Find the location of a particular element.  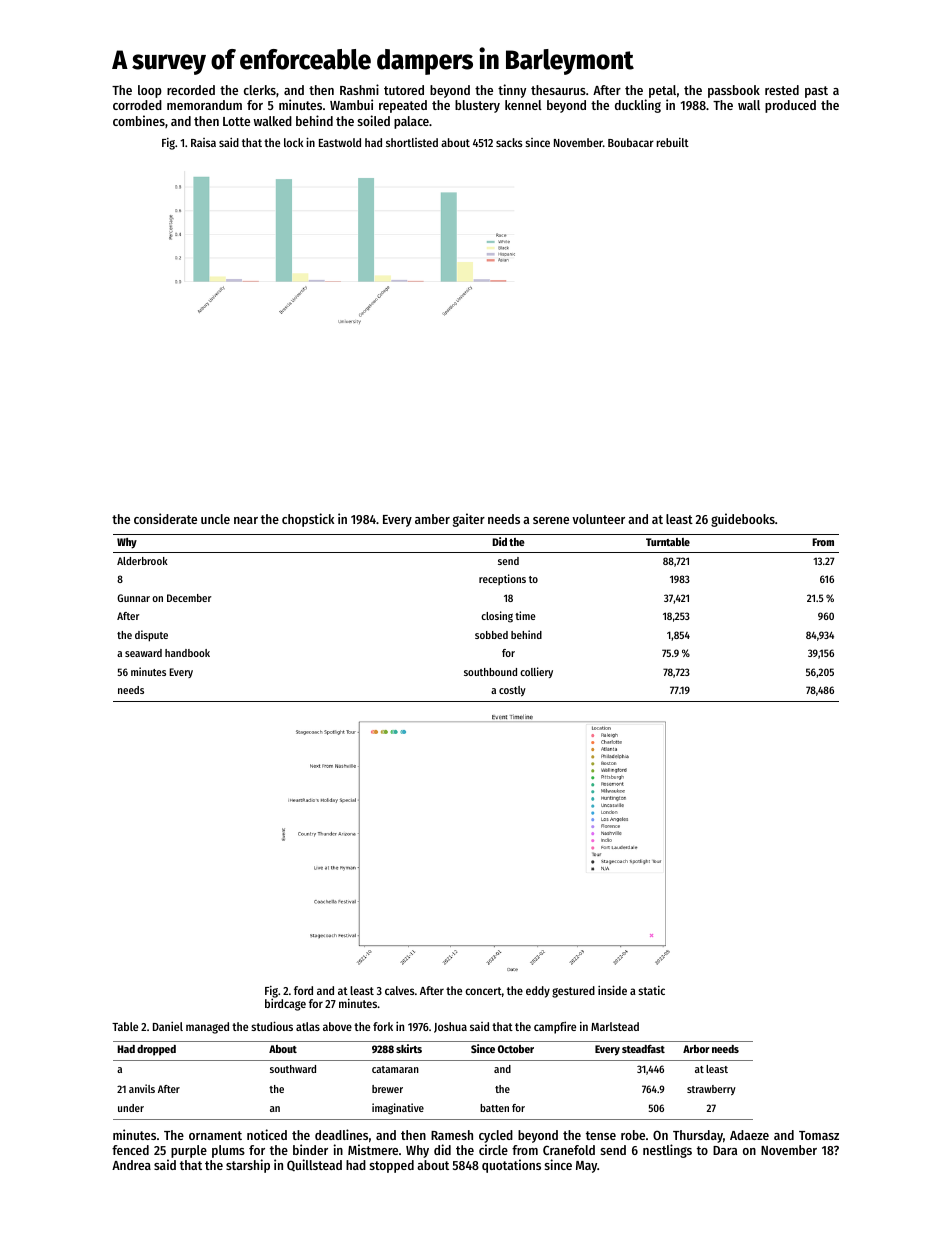

starship is located at coordinates (248, 1166).
